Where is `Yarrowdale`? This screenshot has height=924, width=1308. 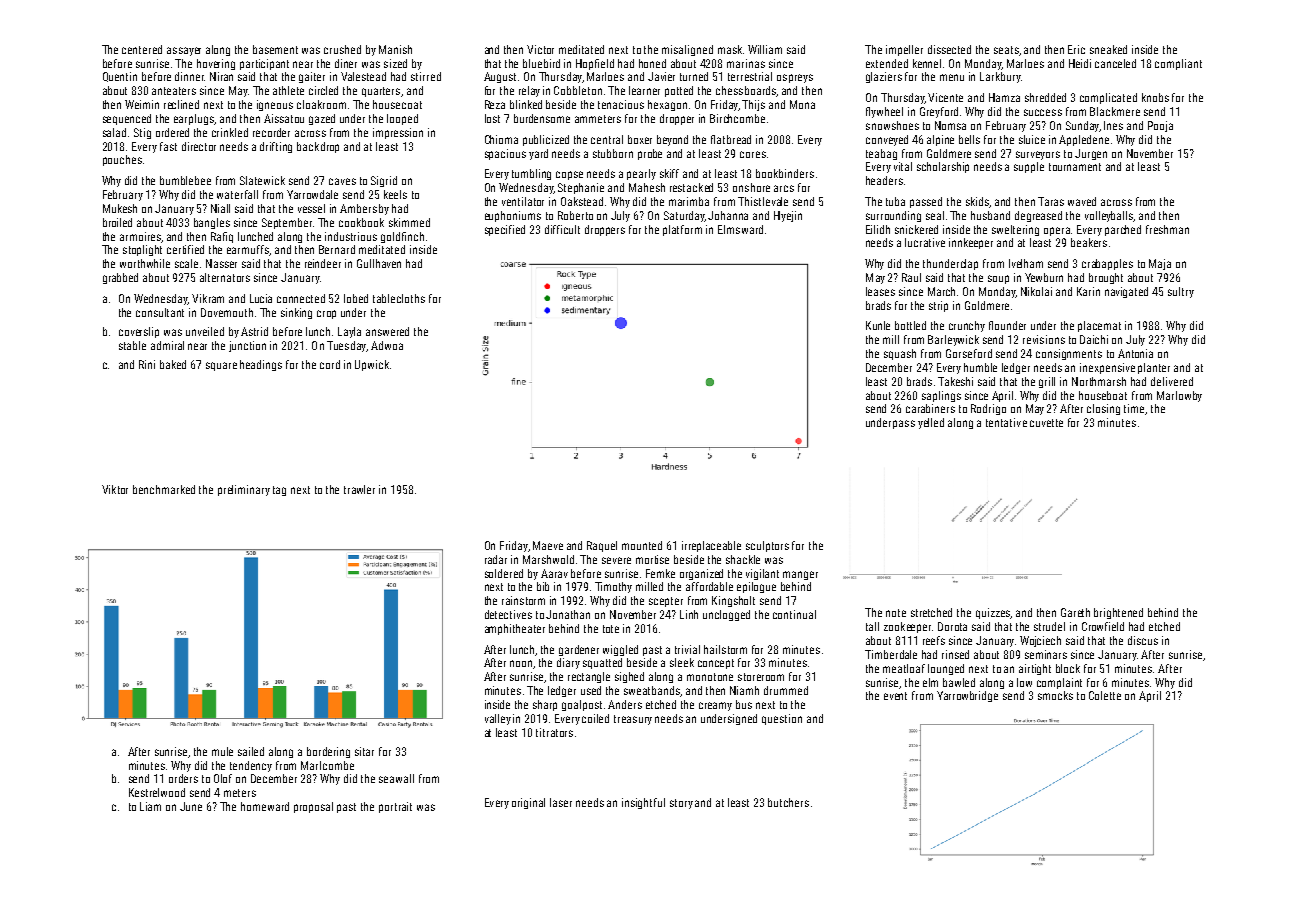
Yarrowdale is located at coordinates (312, 194).
